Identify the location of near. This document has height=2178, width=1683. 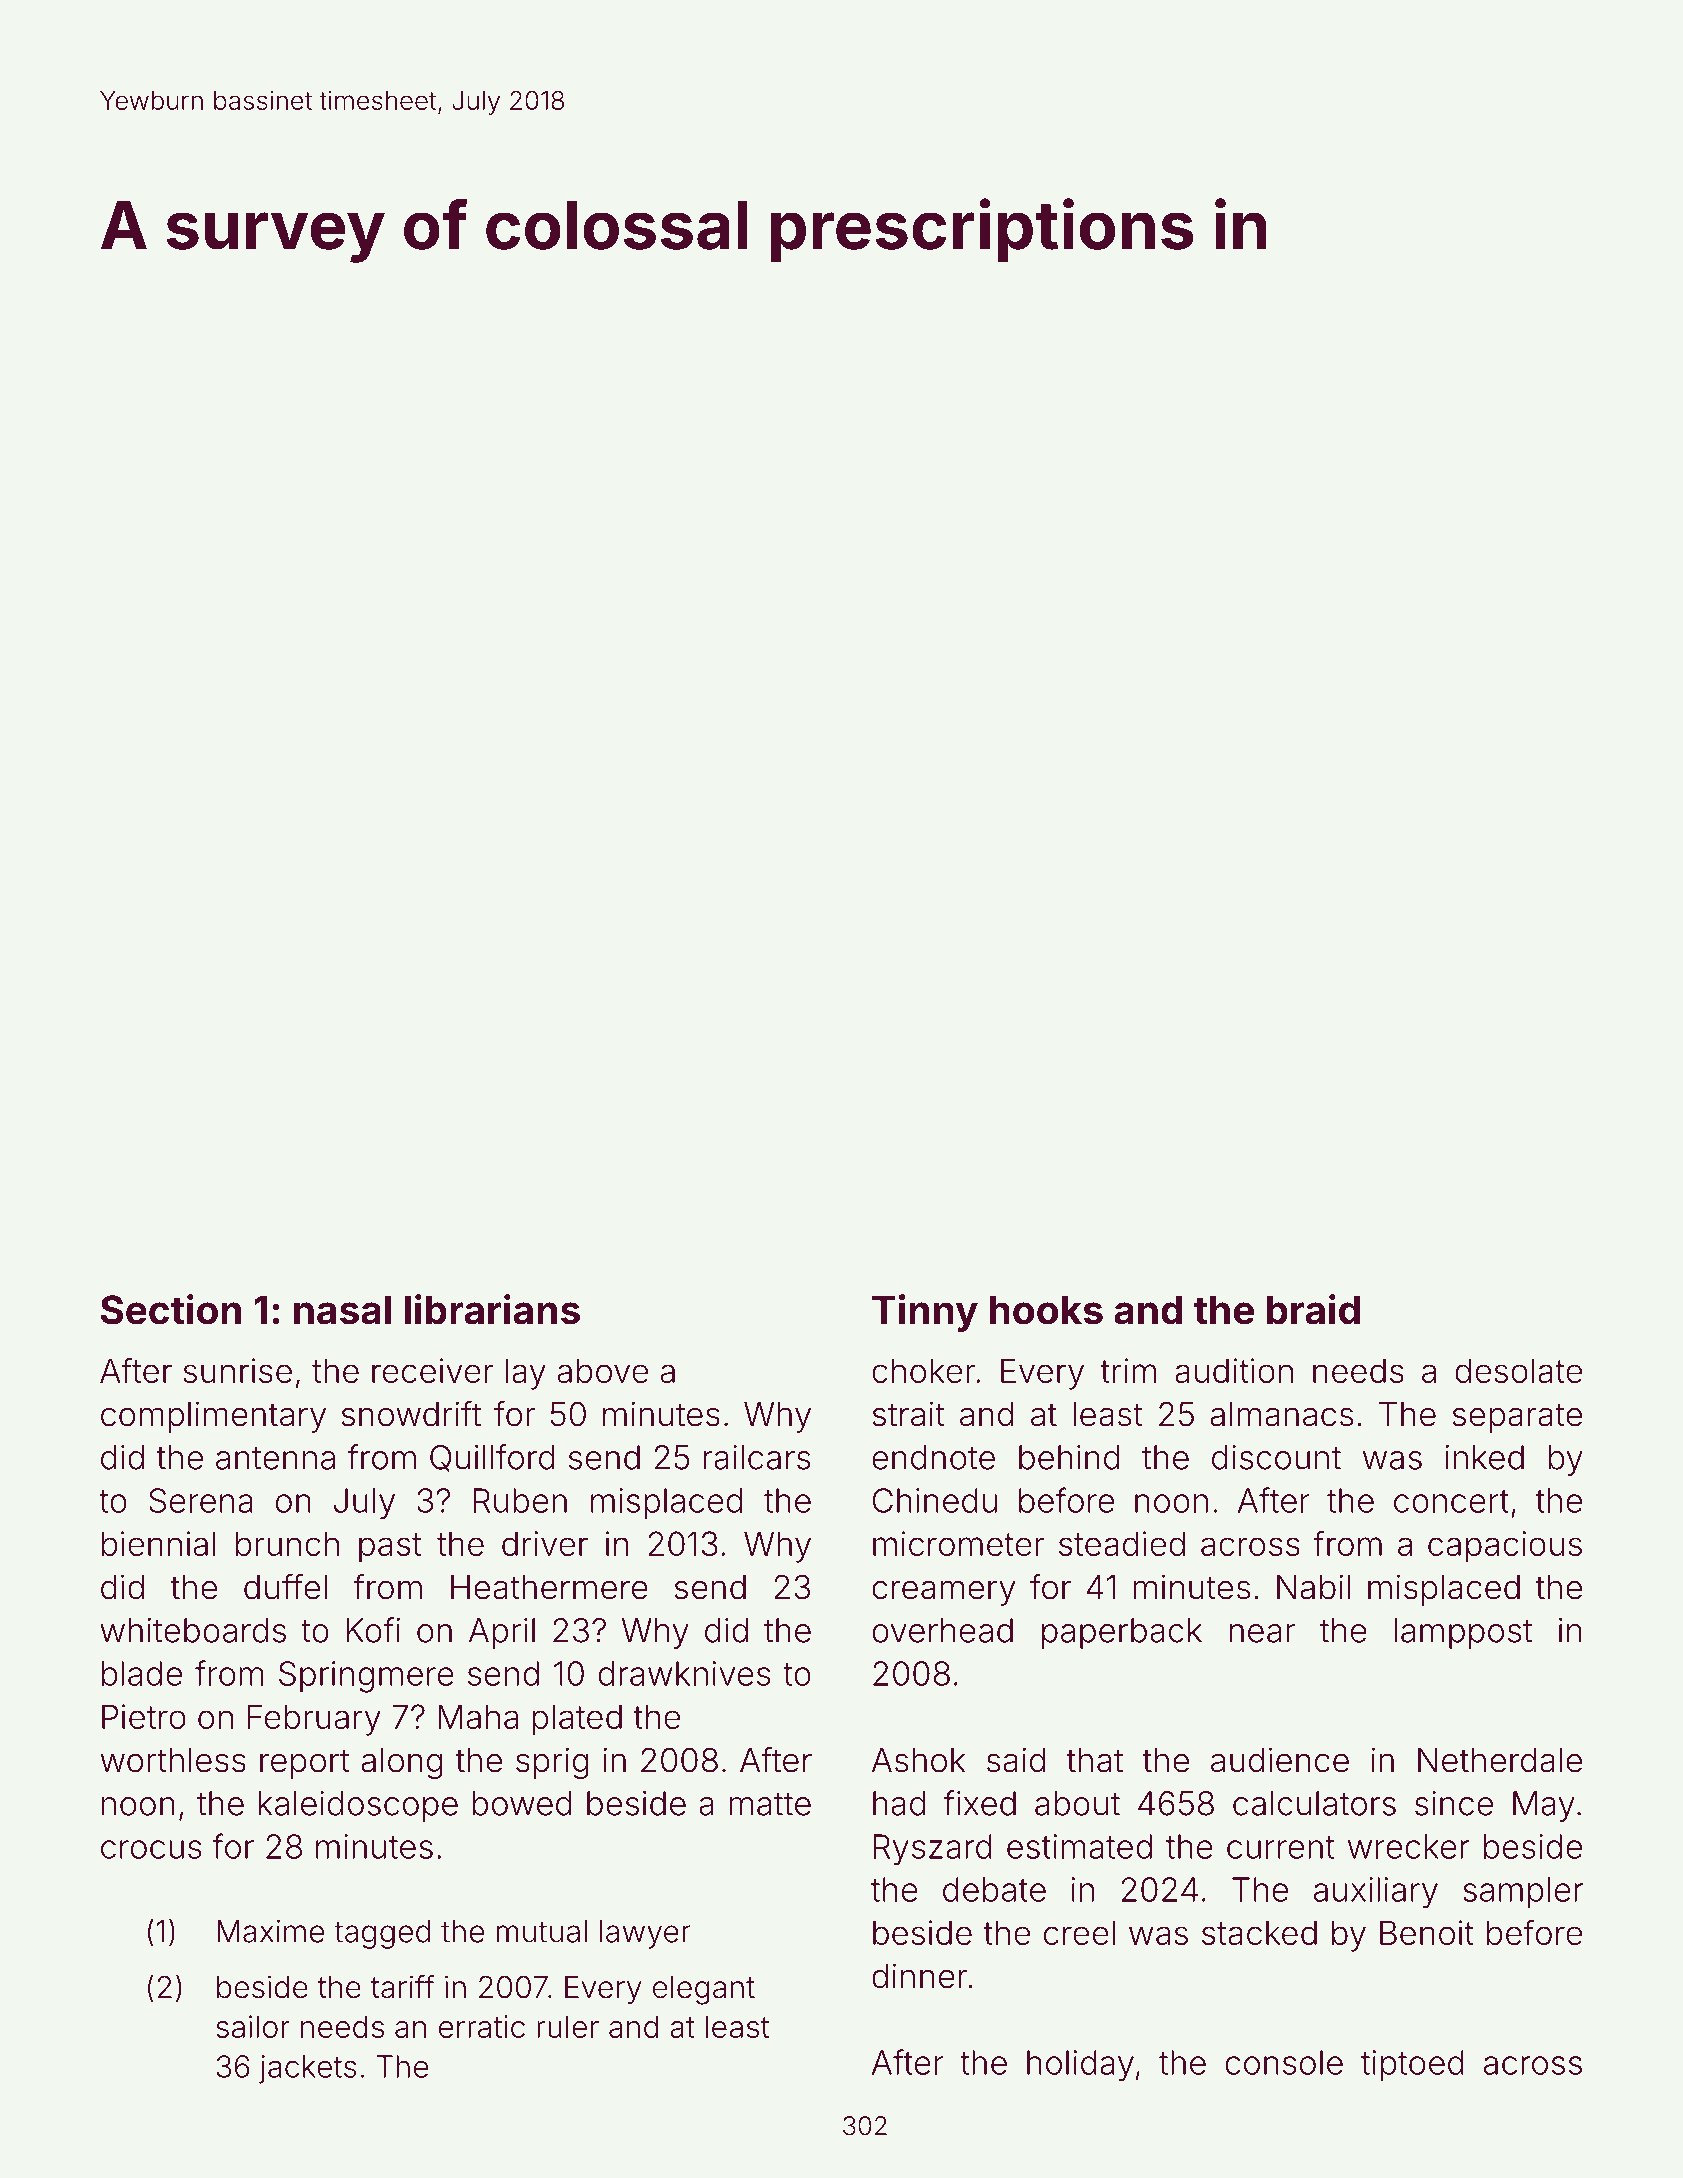
(1262, 1633).
